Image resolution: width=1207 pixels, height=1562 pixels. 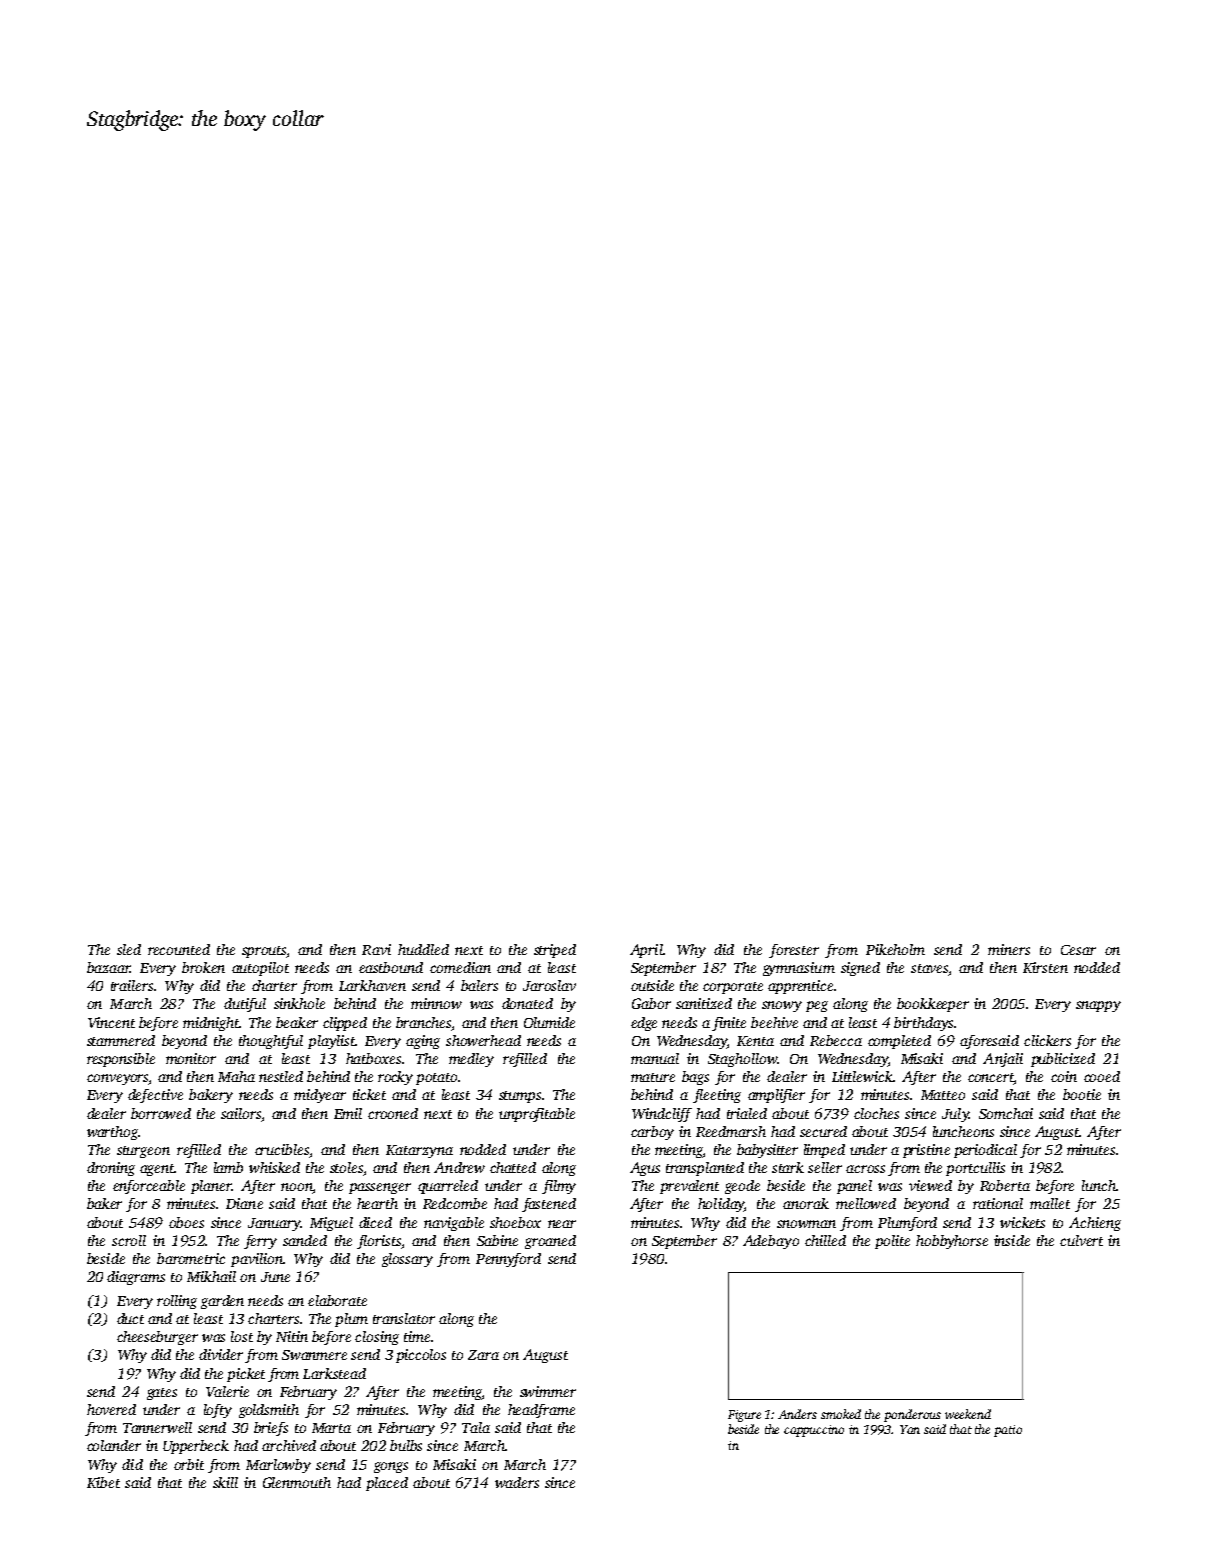 I want to click on bulbs, so click(x=406, y=1445).
